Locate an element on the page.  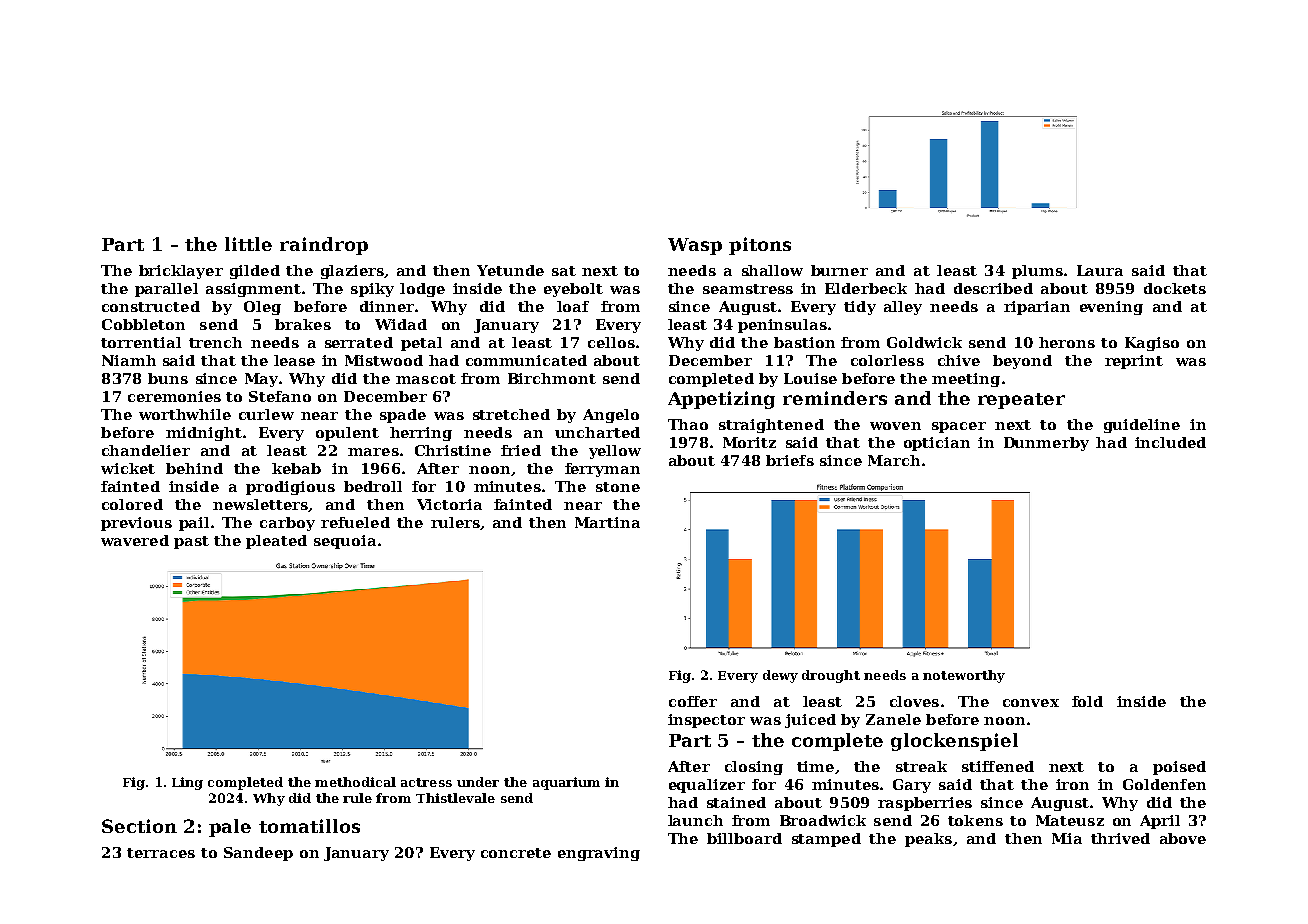
sequoia is located at coordinates (345, 542).
